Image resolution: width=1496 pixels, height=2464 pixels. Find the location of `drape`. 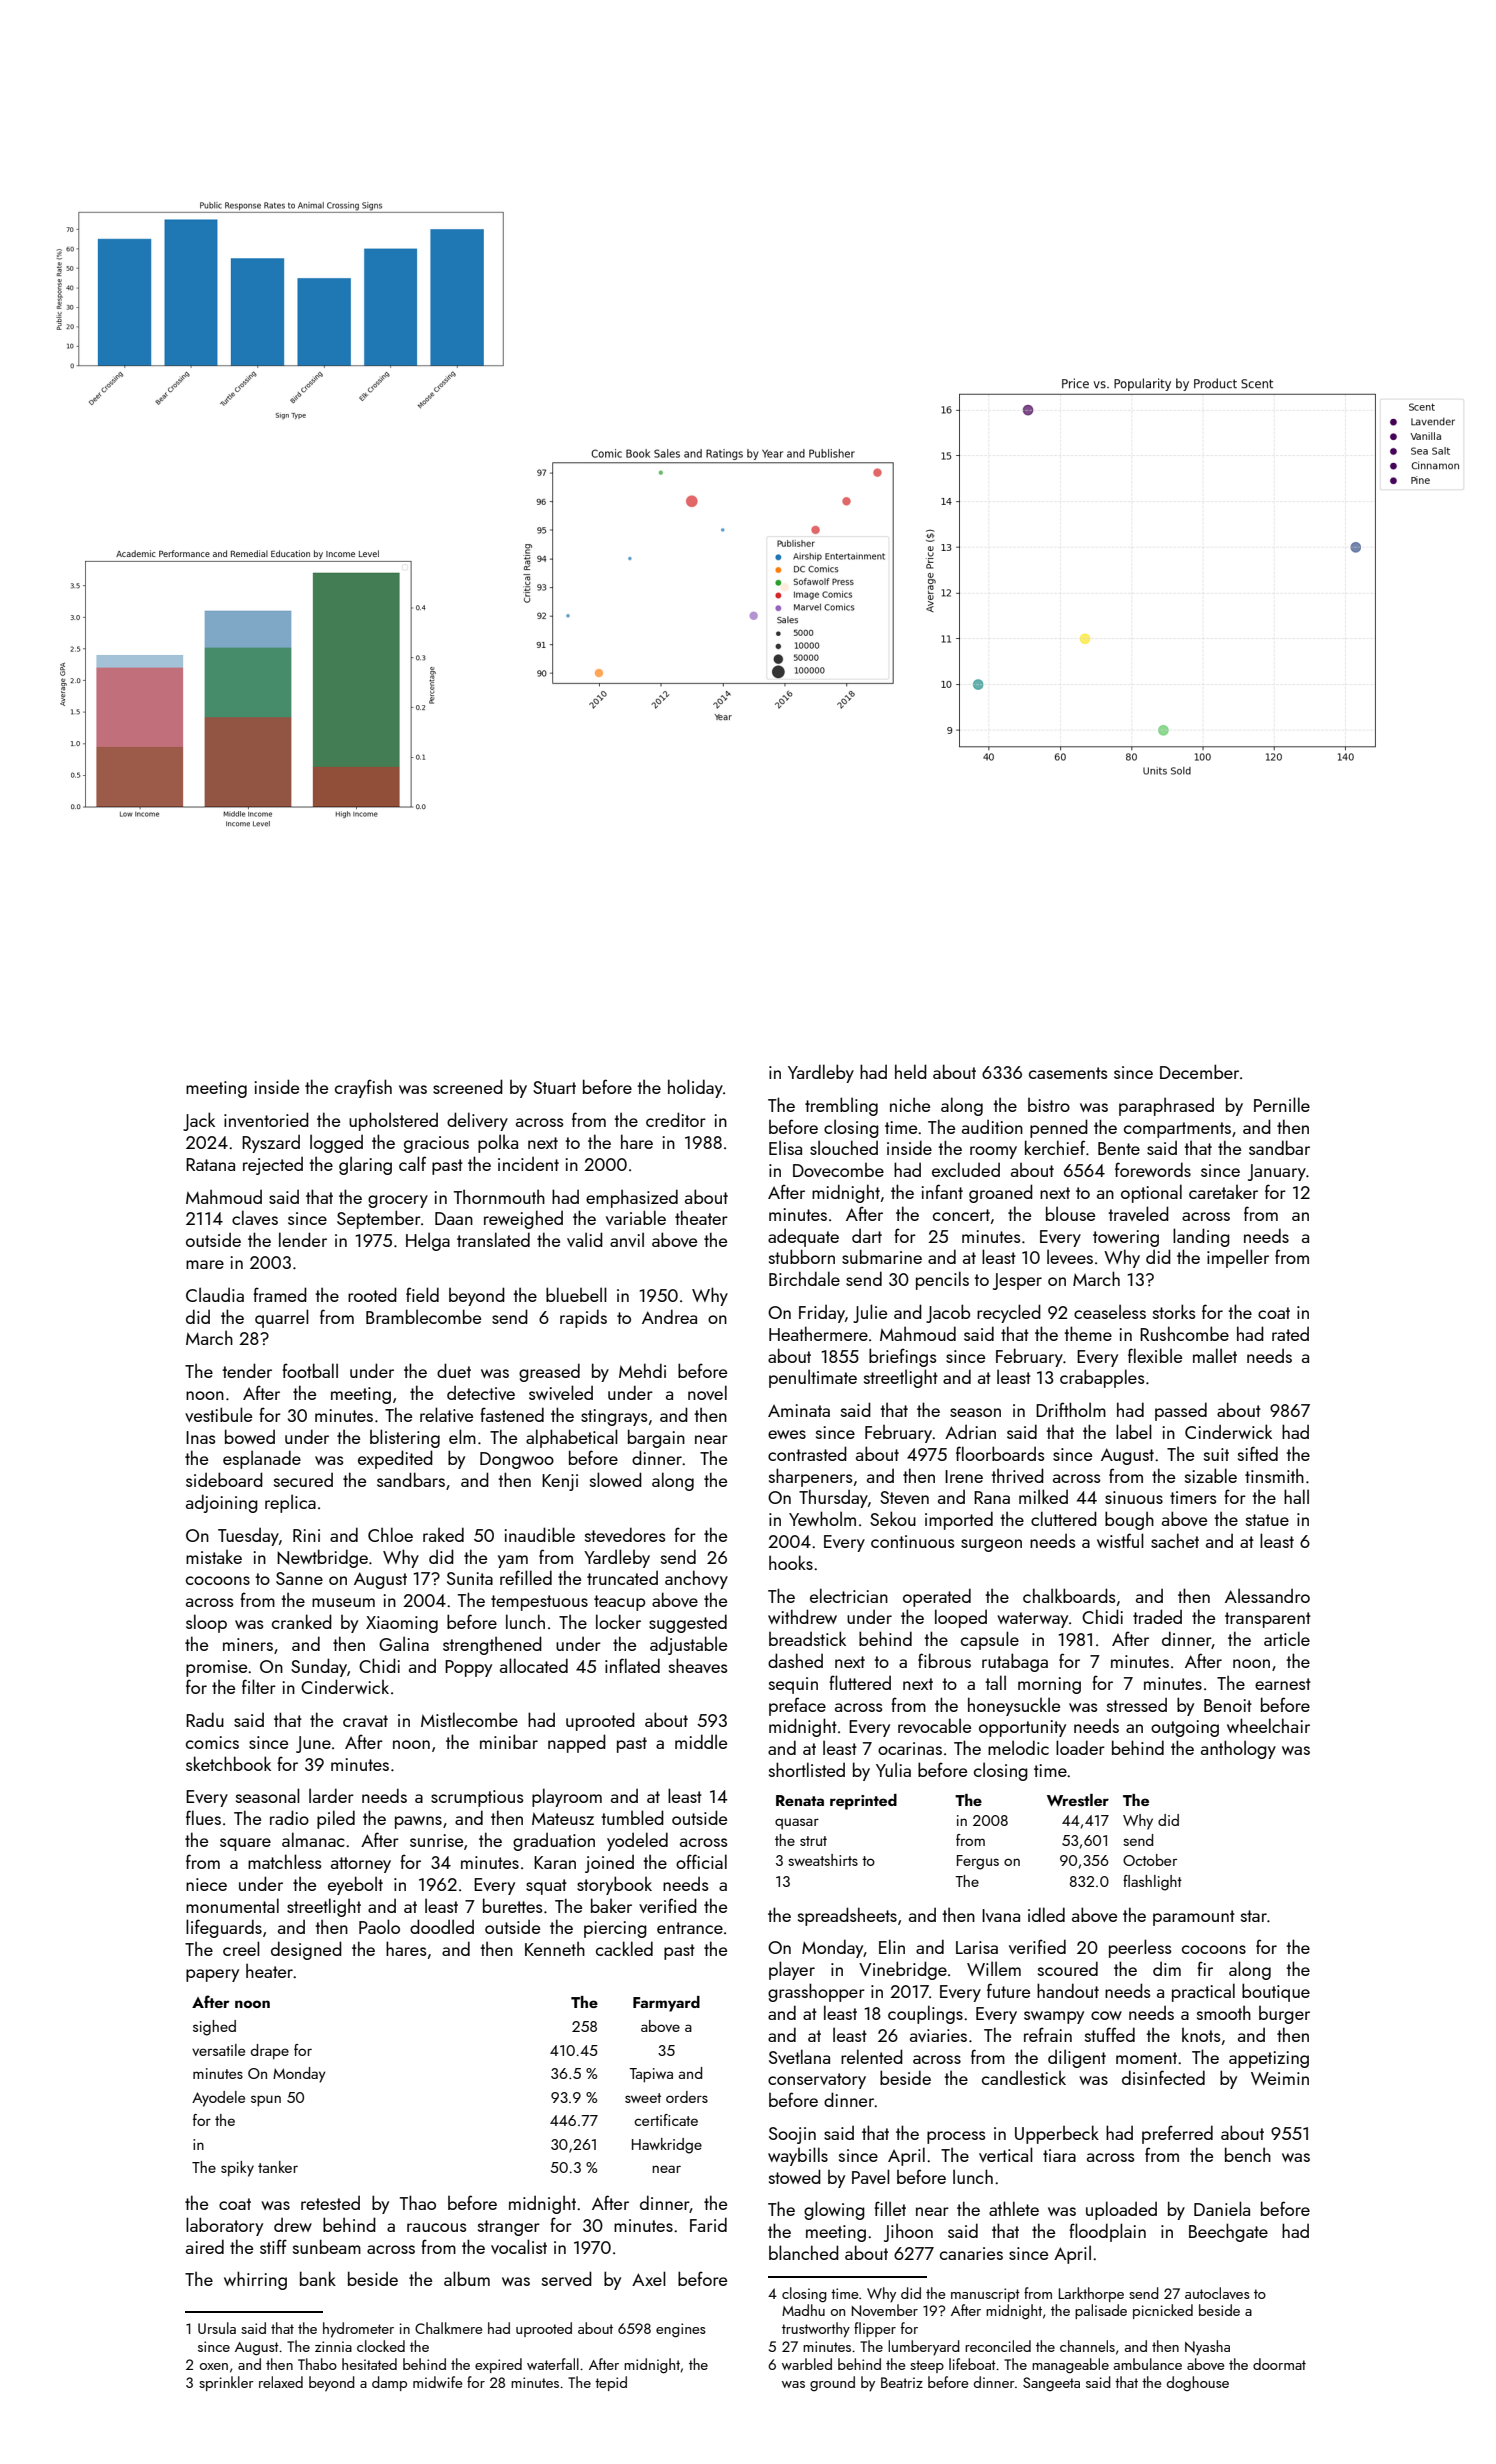

drape is located at coordinates (270, 2052).
